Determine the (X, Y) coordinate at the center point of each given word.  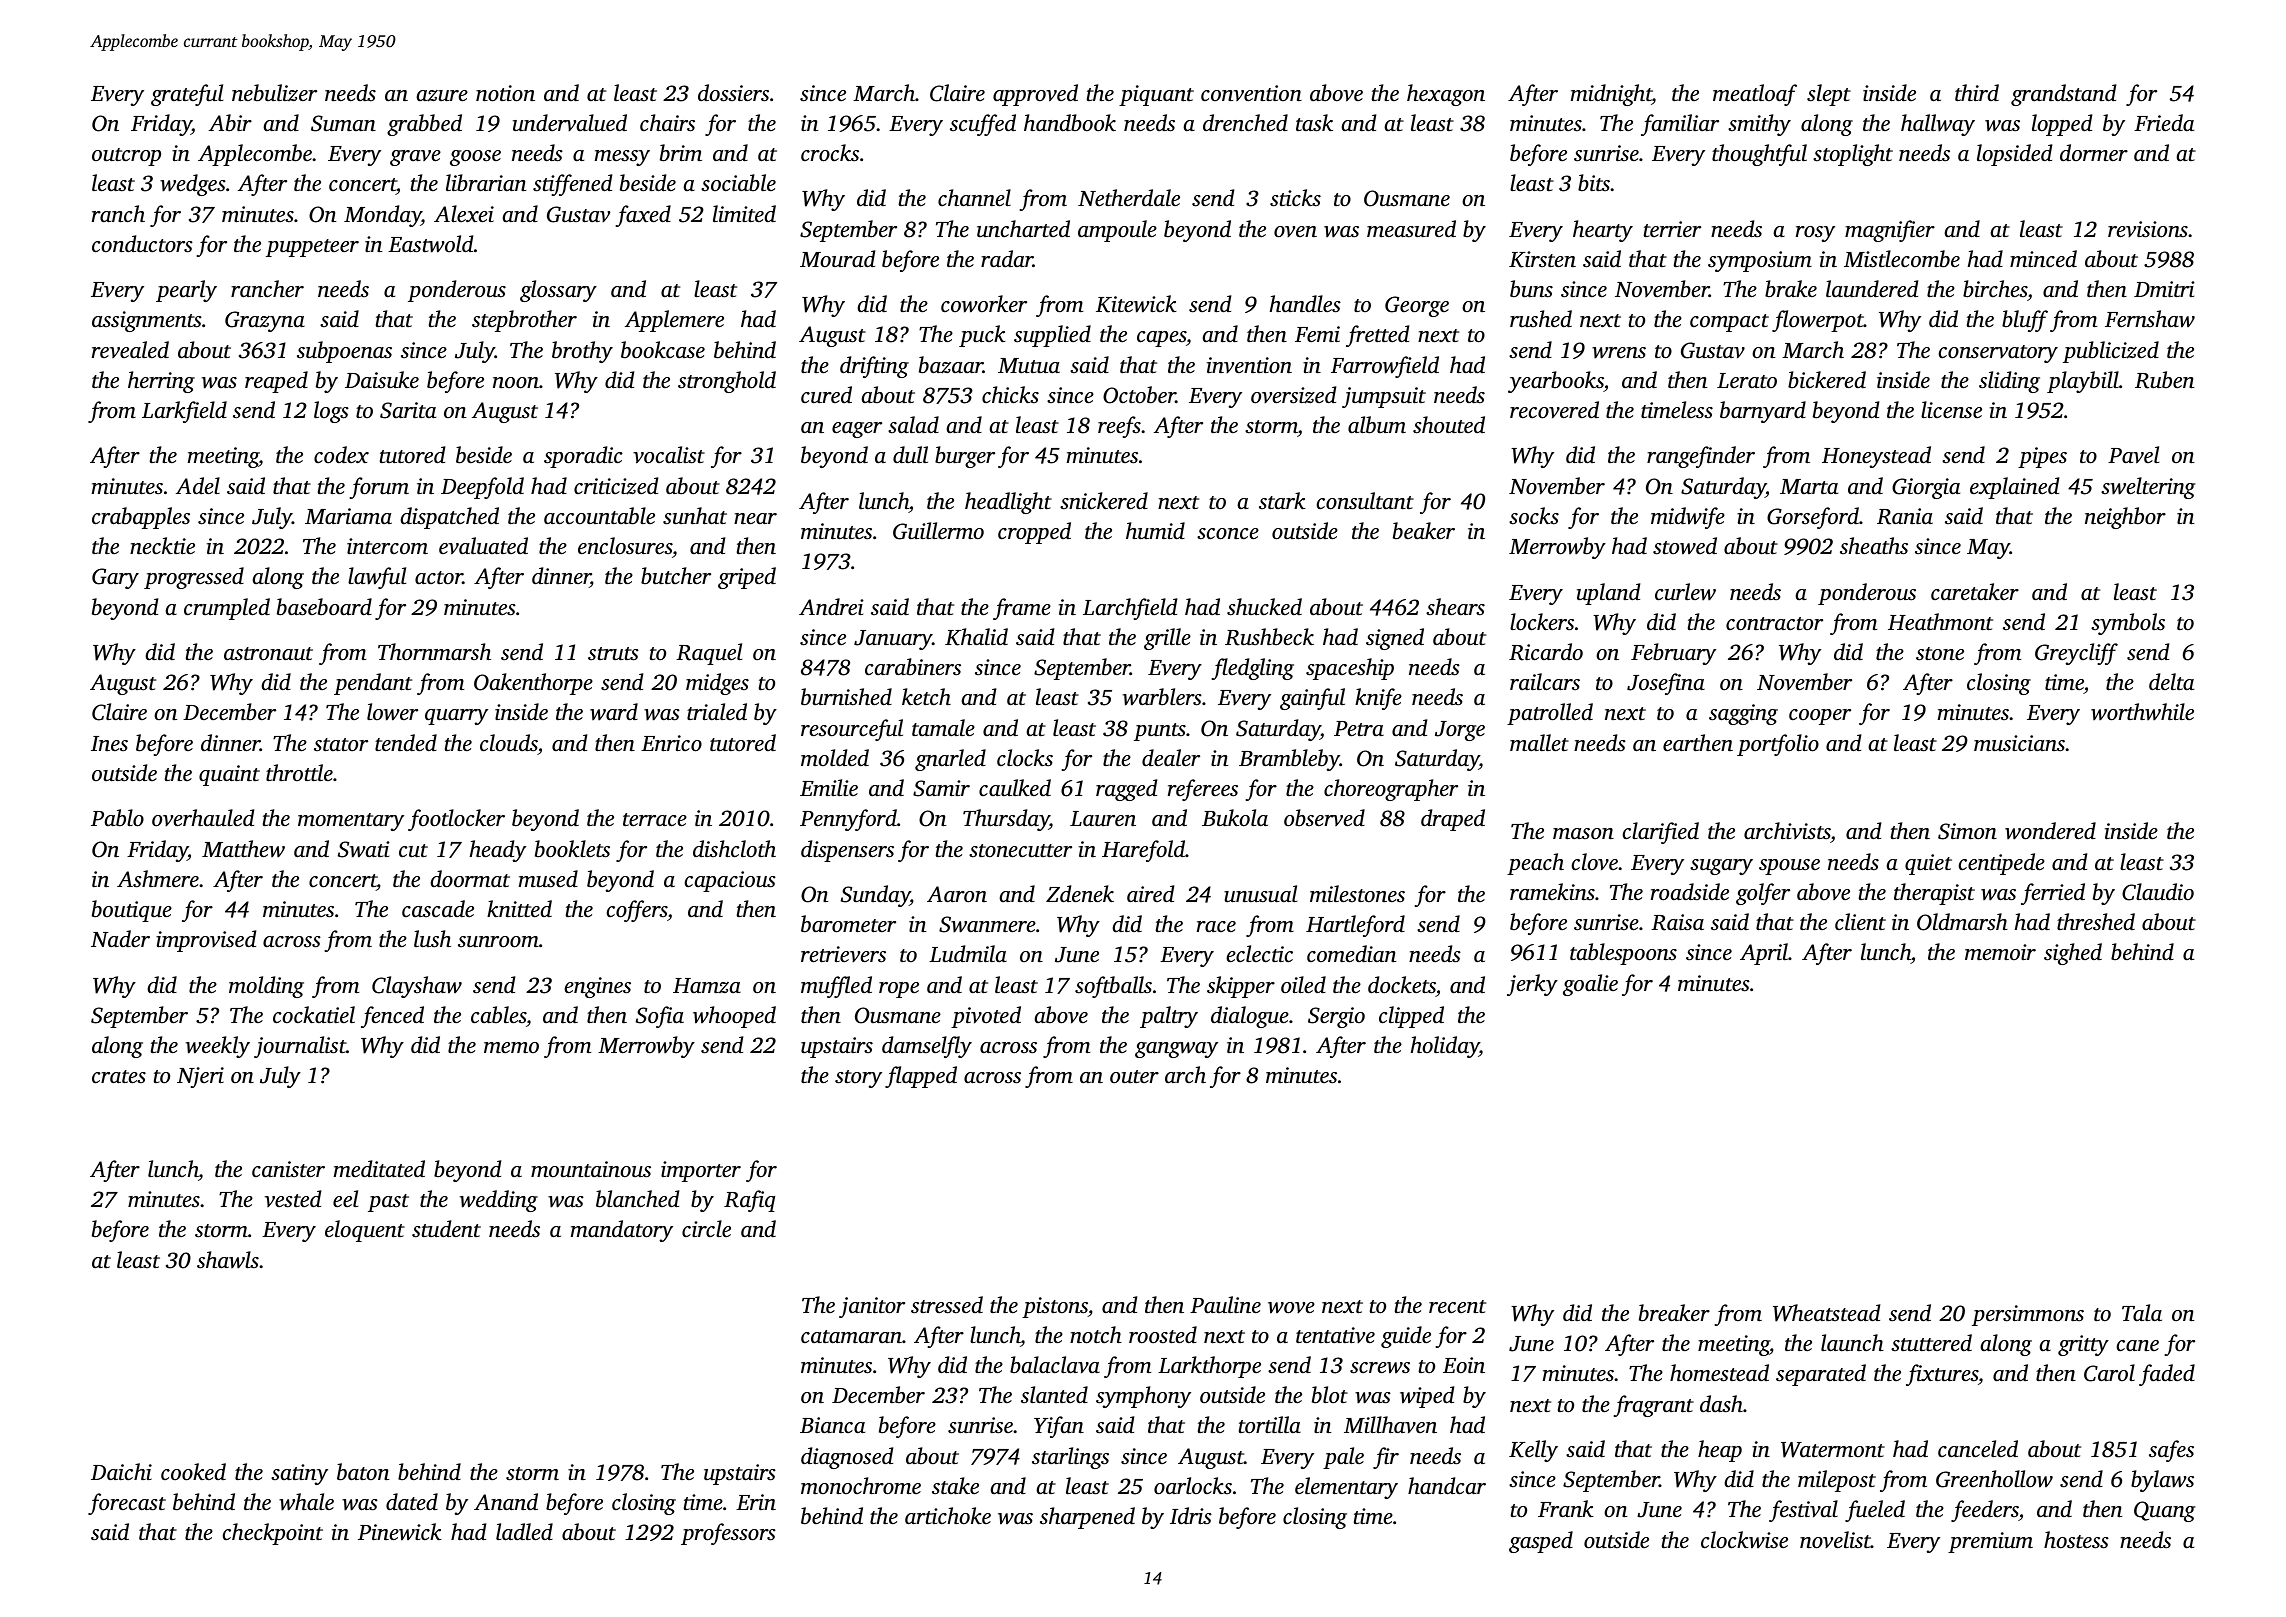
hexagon (1446, 95)
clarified (1661, 833)
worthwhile (2142, 712)
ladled (524, 1532)
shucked (1264, 607)
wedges (193, 185)
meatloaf (1755, 95)
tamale (943, 728)
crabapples (141, 518)
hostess (2076, 1540)
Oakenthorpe (533, 684)
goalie (1590, 985)
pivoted (986, 1017)
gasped (1541, 1542)
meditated (379, 1168)
